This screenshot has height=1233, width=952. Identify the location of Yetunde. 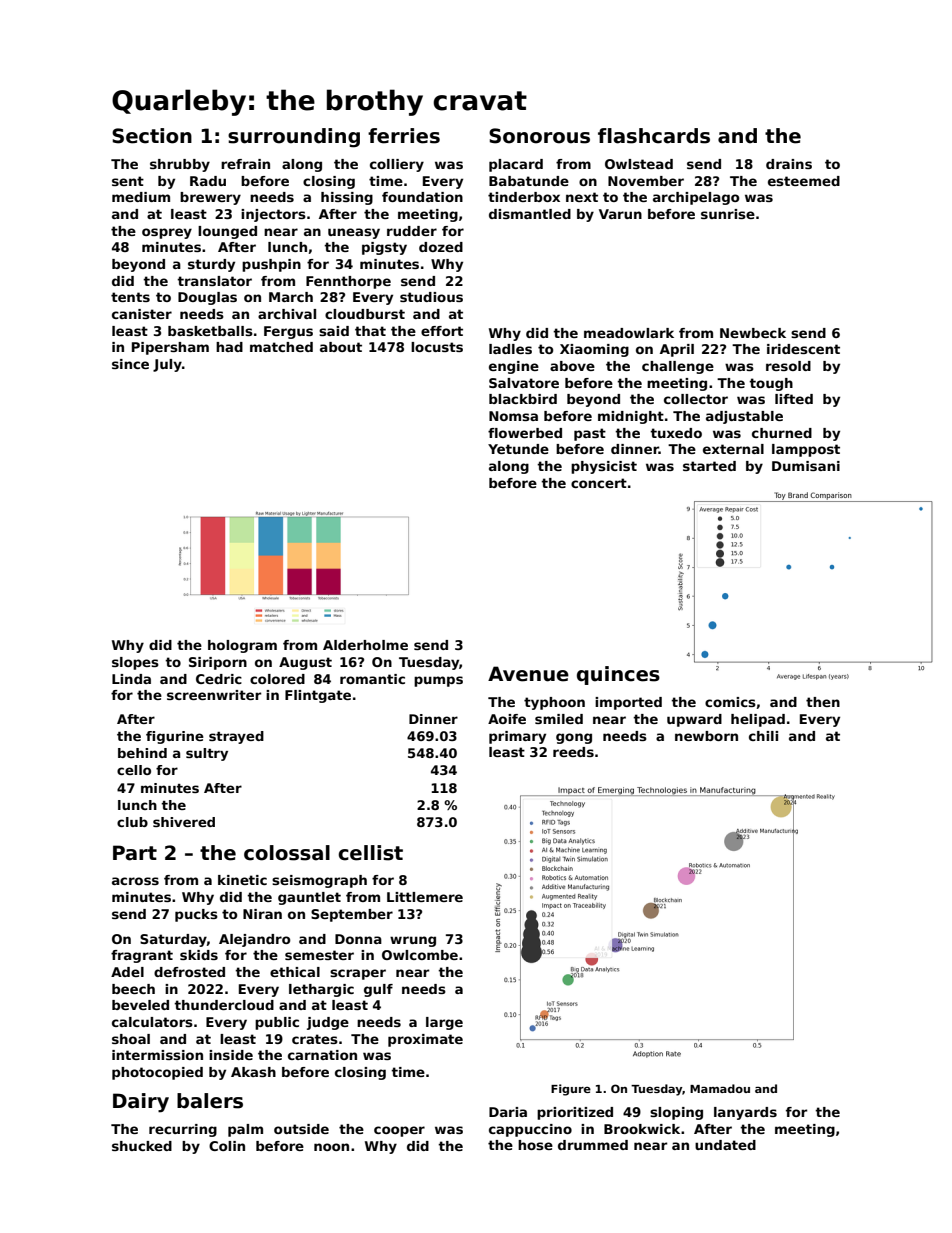
(518, 449).
